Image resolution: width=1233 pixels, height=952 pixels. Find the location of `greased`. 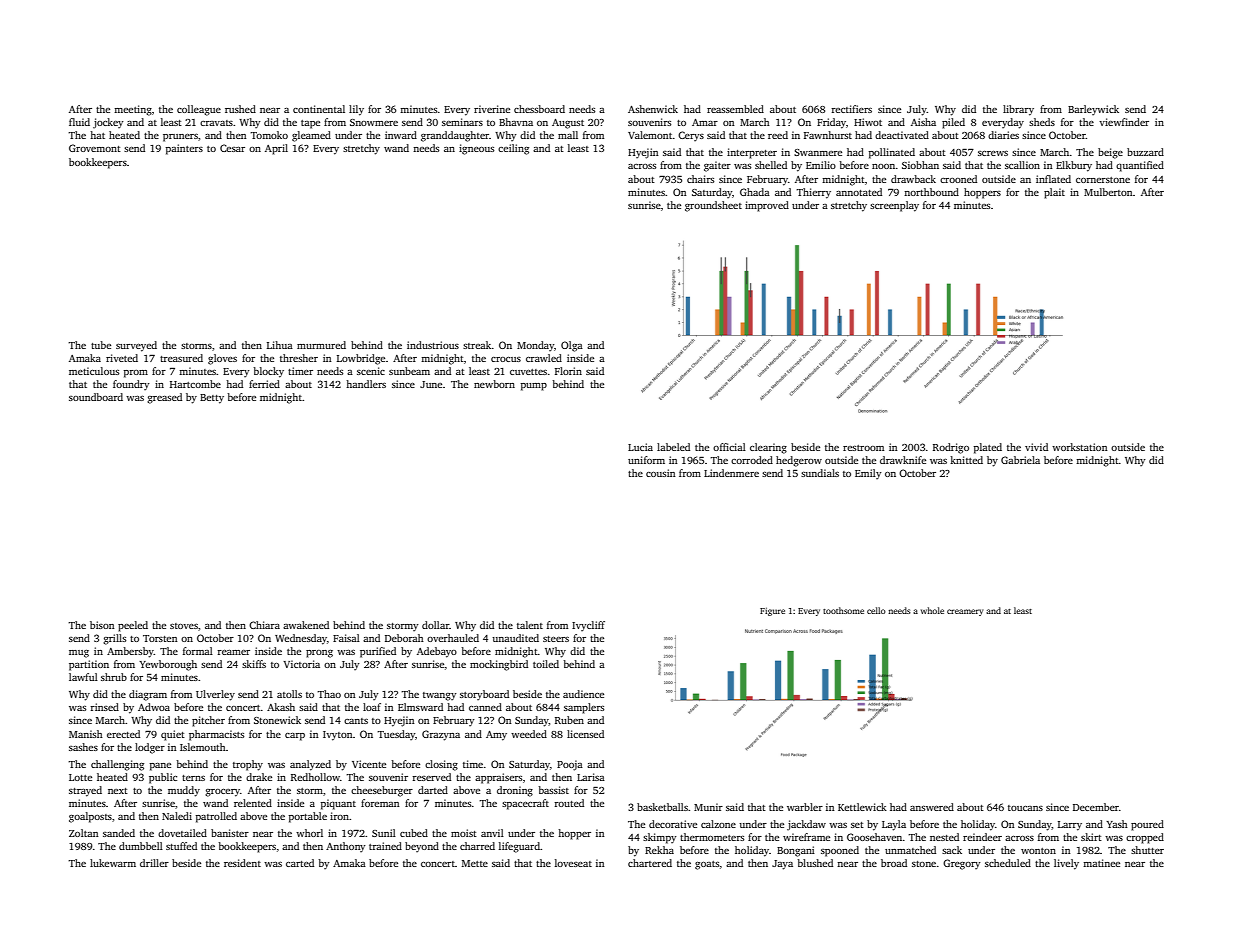

greased is located at coordinates (164, 398).
